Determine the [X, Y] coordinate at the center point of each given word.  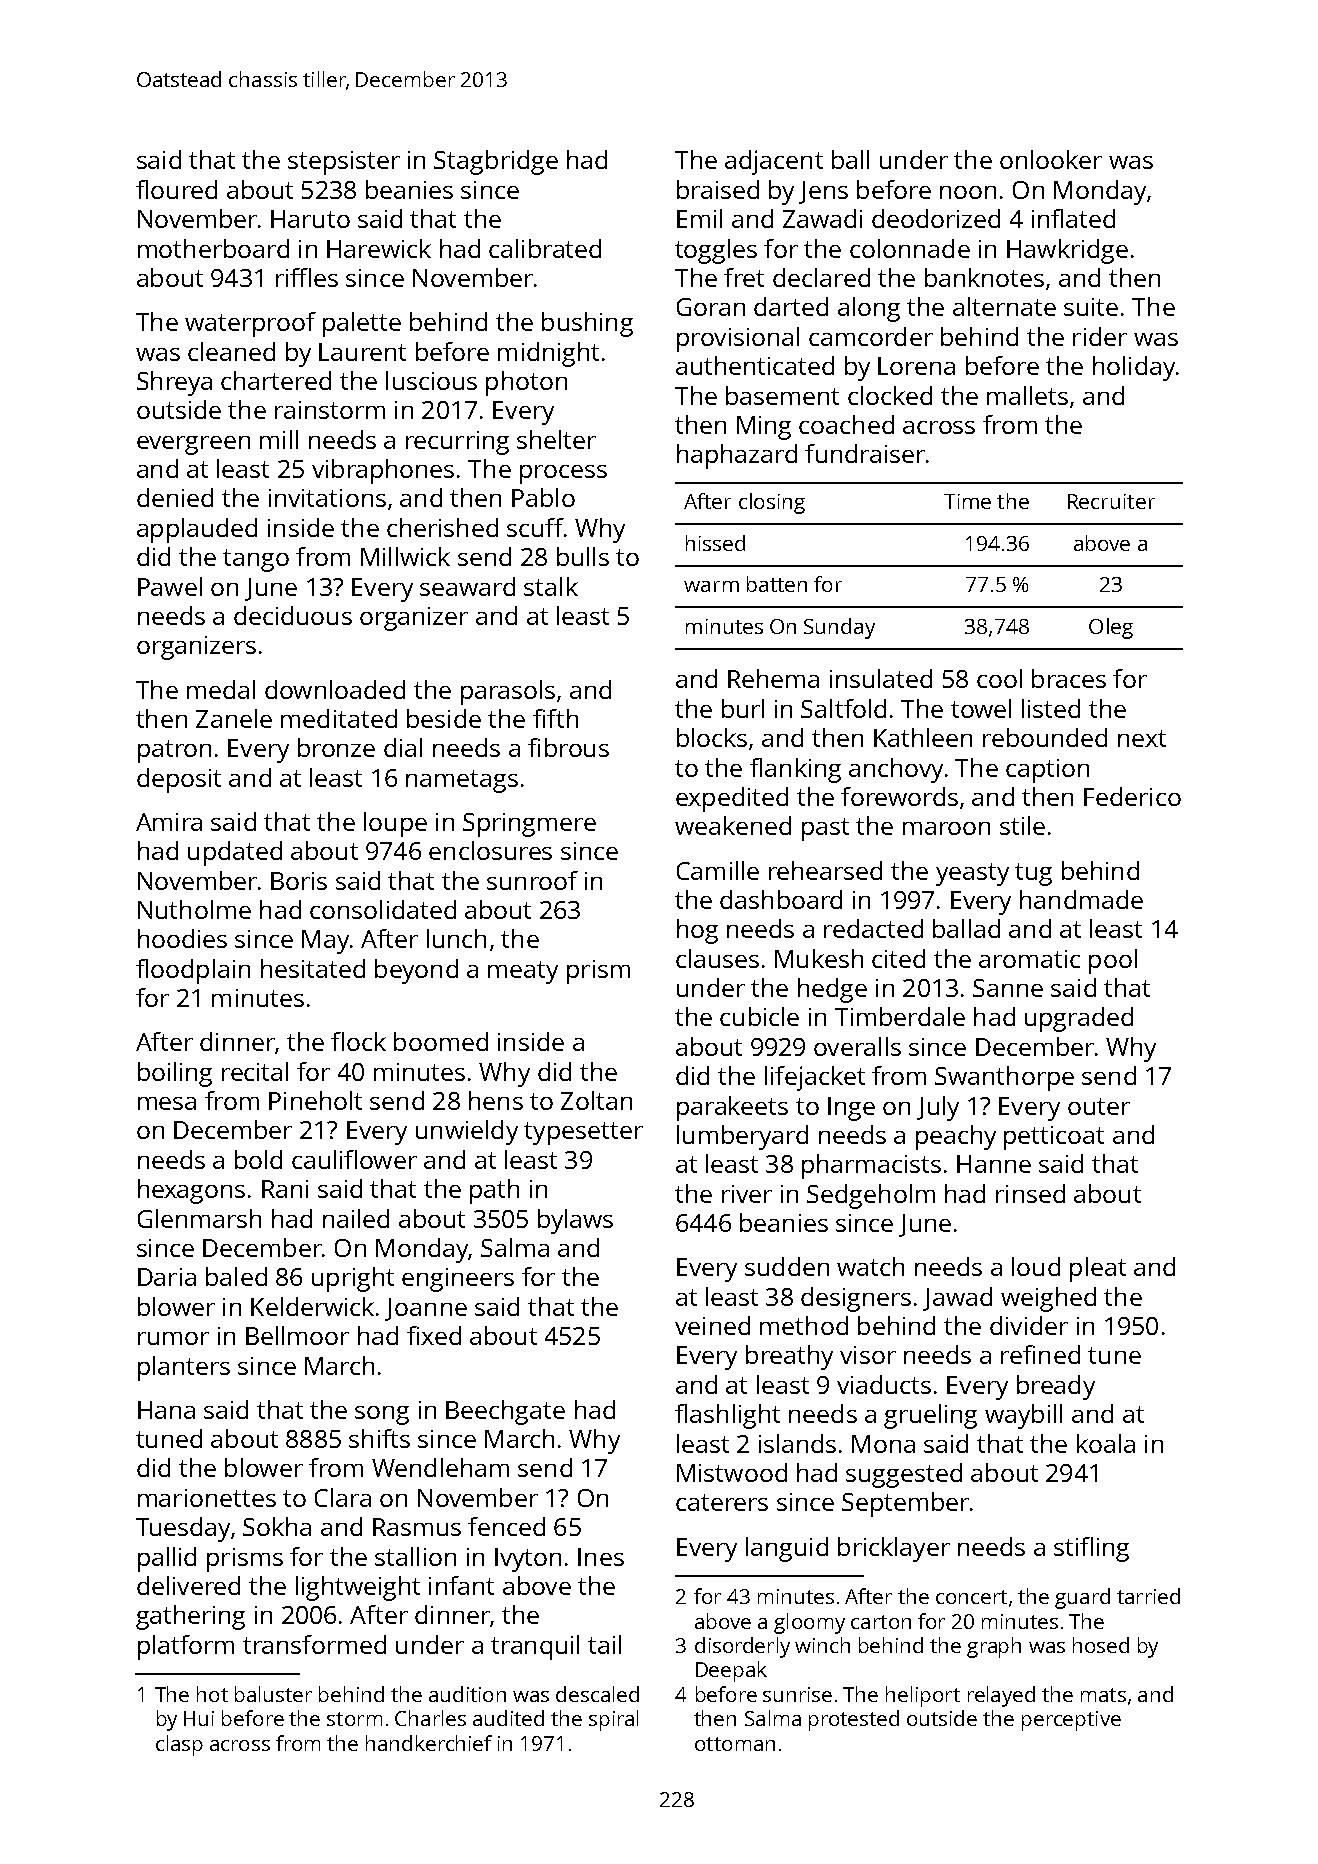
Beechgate [505, 1412]
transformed [314, 1644]
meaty [523, 972]
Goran [711, 307]
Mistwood [732, 1472]
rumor [173, 1338]
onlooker [1051, 159]
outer [1099, 1106]
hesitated [313, 968]
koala [1106, 1443]
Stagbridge [496, 162]
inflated [1073, 218]
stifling [1091, 1549]
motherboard [213, 248]
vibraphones [383, 471]
